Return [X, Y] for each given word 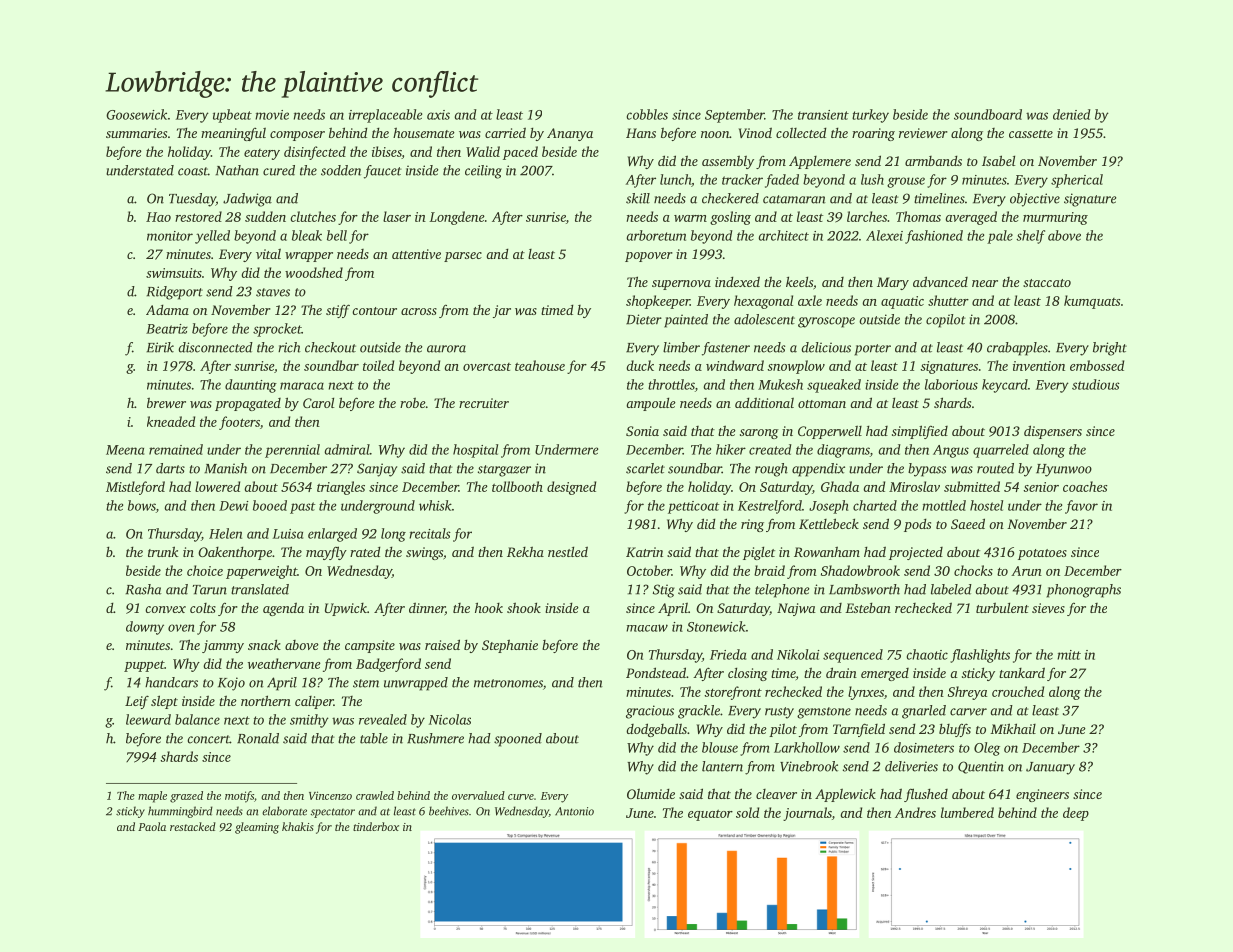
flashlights [980, 656]
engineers [1042, 795]
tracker [742, 179]
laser [397, 216]
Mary [893, 283]
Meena [125, 450]
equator [710, 815]
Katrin [644, 552]
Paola [152, 826]
